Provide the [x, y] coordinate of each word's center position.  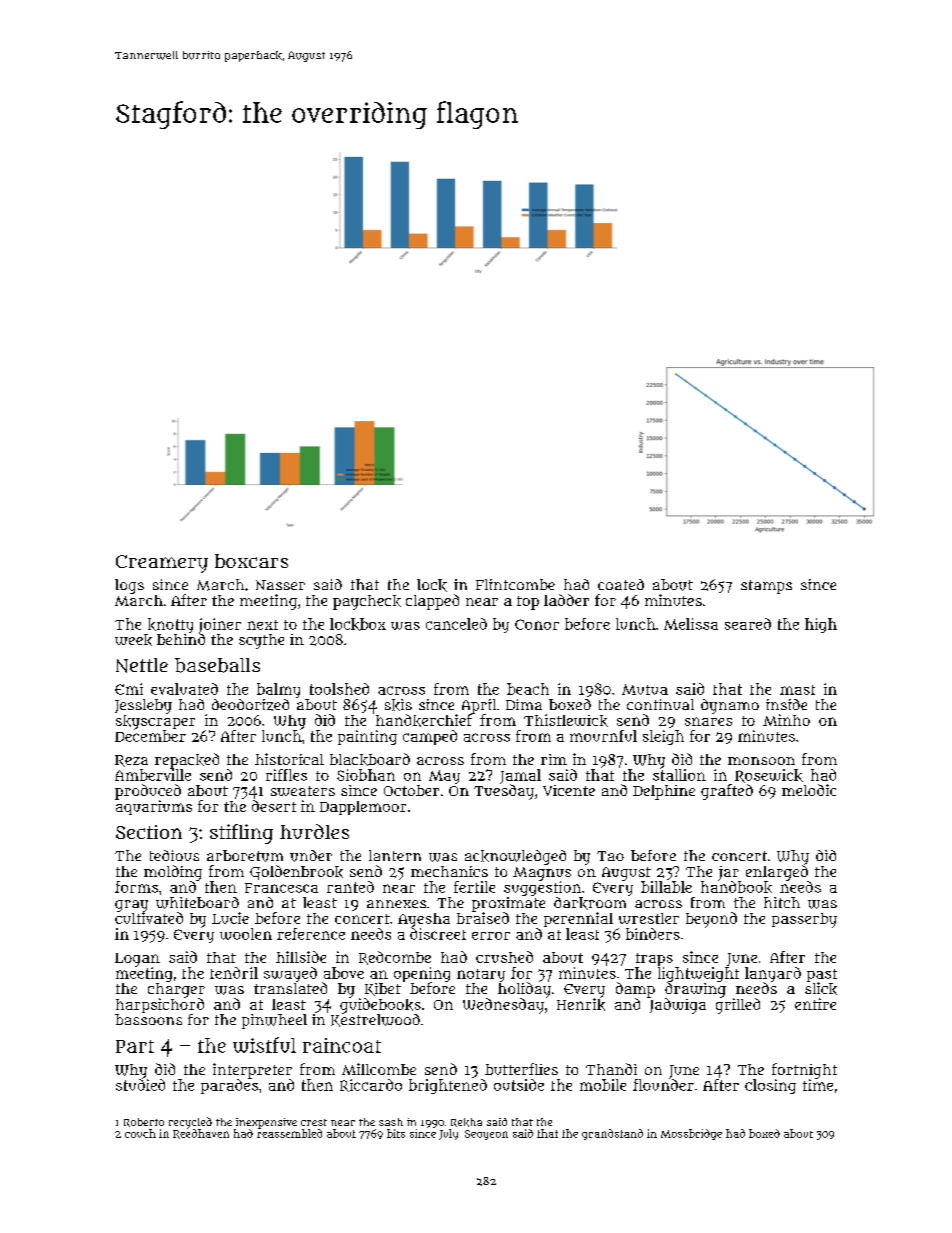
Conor [537, 624]
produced [148, 792]
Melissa [691, 624]
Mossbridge [691, 1134]
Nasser [280, 585]
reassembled [289, 1133]
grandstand [612, 1134]
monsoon [761, 761]
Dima [524, 704]
